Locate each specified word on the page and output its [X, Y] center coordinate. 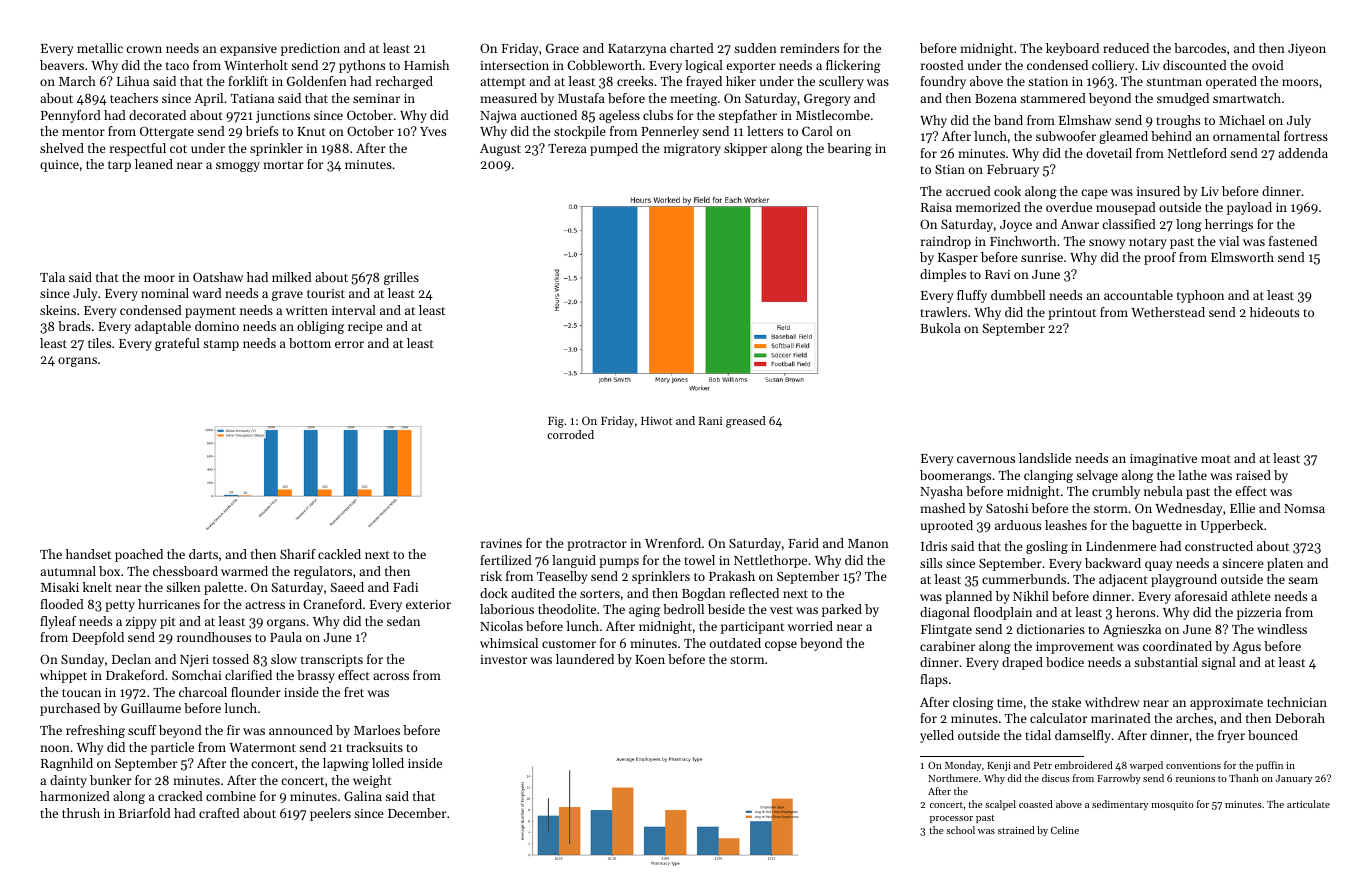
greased [746, 422]
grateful [177, 344]
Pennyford [71, 116]
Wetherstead [1168, 312]
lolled [388, 763]
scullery [841, 82]
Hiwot [656, 421]
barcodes [1200, 48]
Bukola [940, 328]
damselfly [1083, 736]
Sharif [298, 554]
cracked [180, 796]
